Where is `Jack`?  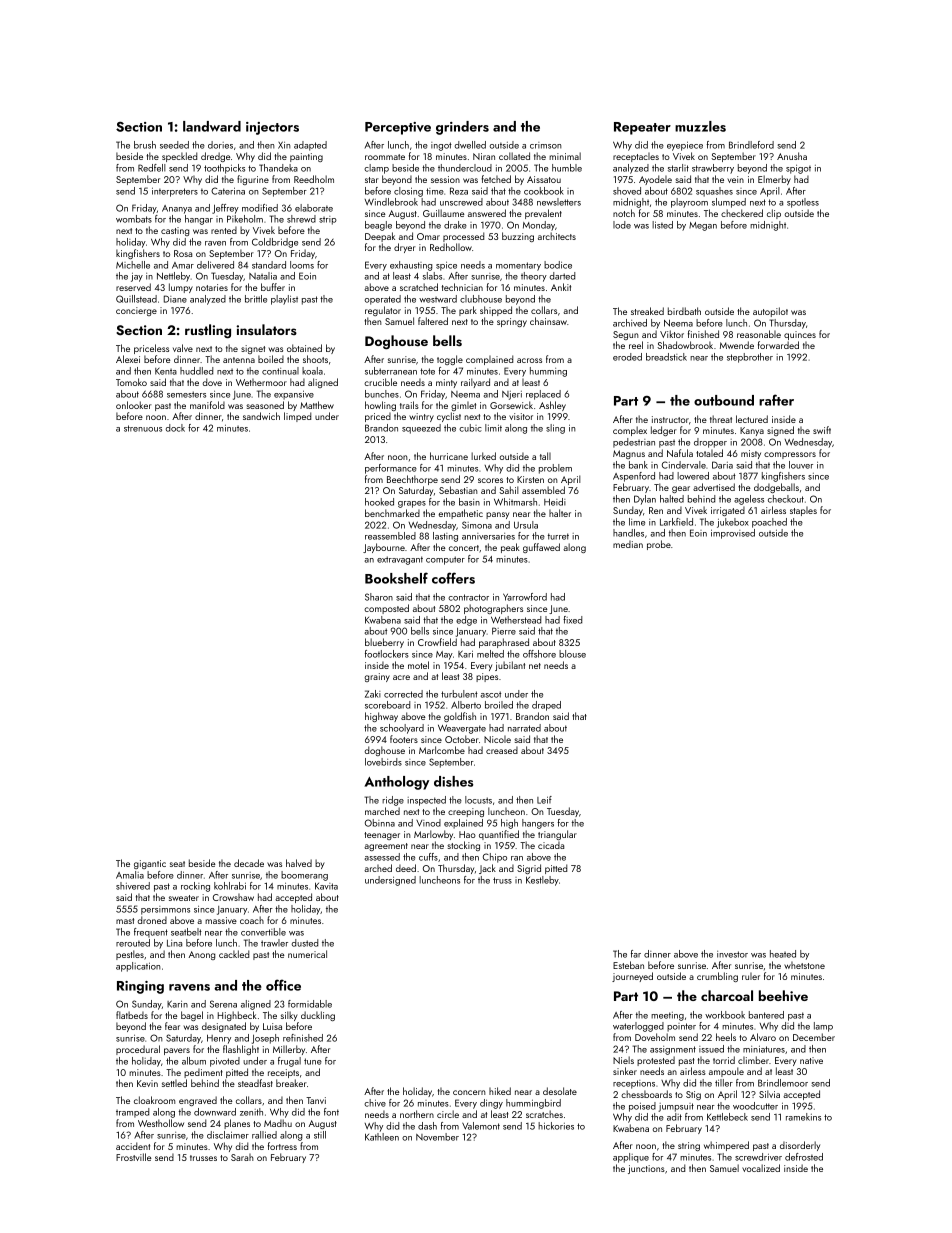 Jack is located at coordinates (487, 869).
